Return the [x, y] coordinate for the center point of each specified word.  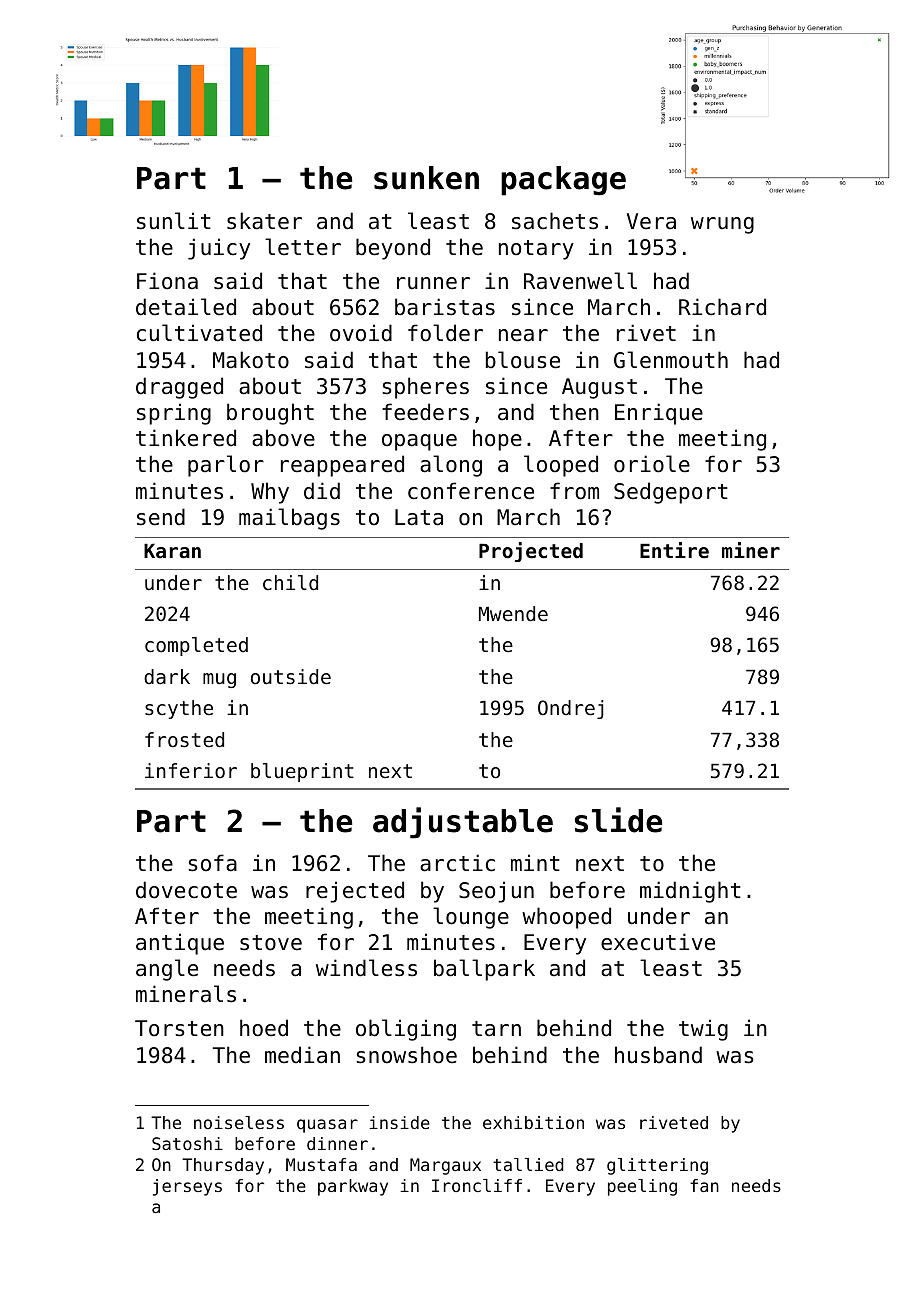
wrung [722, 225]
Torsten [179, 1028]
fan [704, 1185]
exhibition [533, 1122]
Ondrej [570, 709]
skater [264, 221]
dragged [179, 388]
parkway [353, 1187]
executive [658, 942]
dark [167, 676]
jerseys [187, 1187]
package [563, 181]
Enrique [659, 414]
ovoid [361, 333]
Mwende [513, 614]
